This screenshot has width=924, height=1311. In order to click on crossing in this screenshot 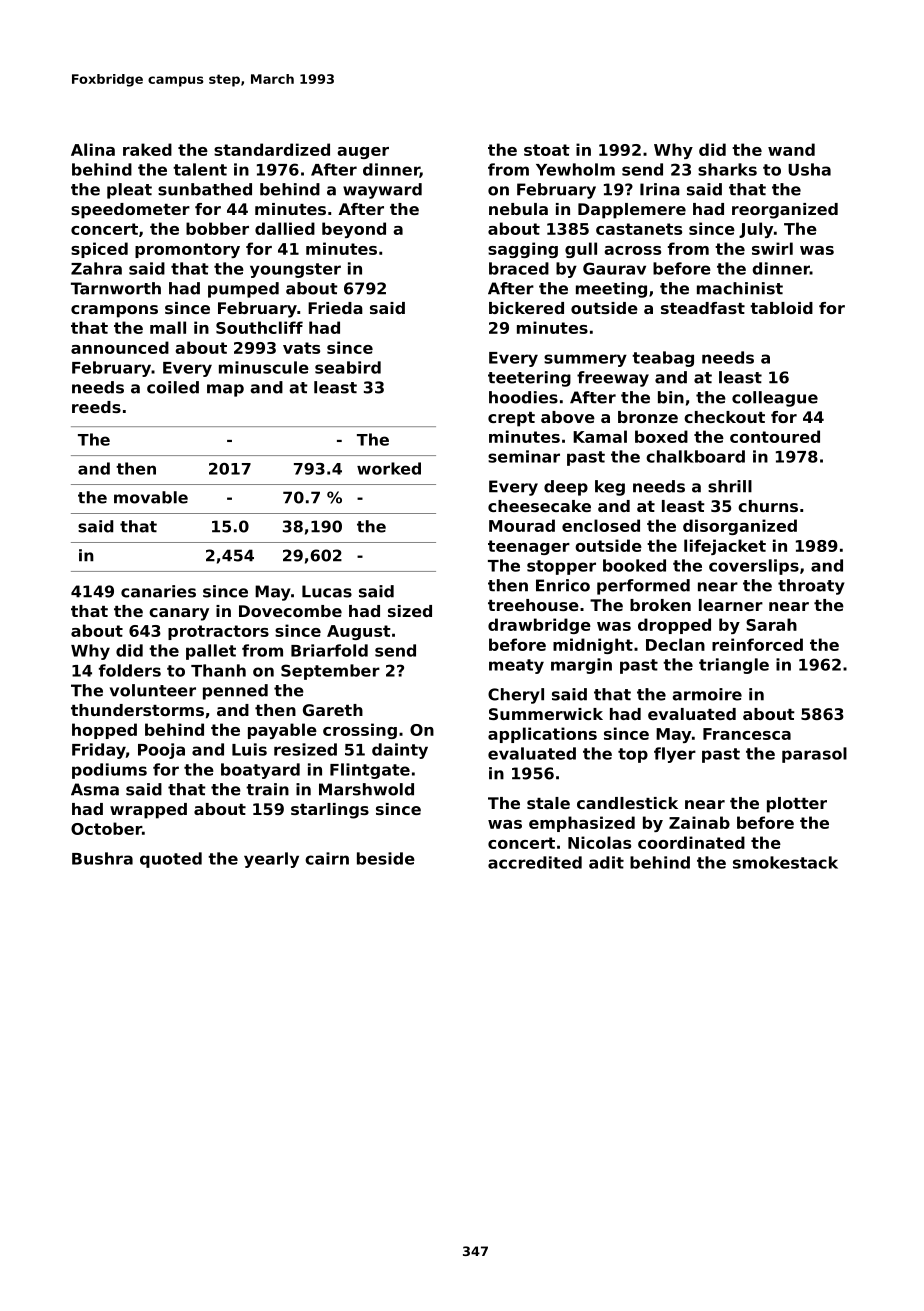, I will do `click(360, 731)`.
